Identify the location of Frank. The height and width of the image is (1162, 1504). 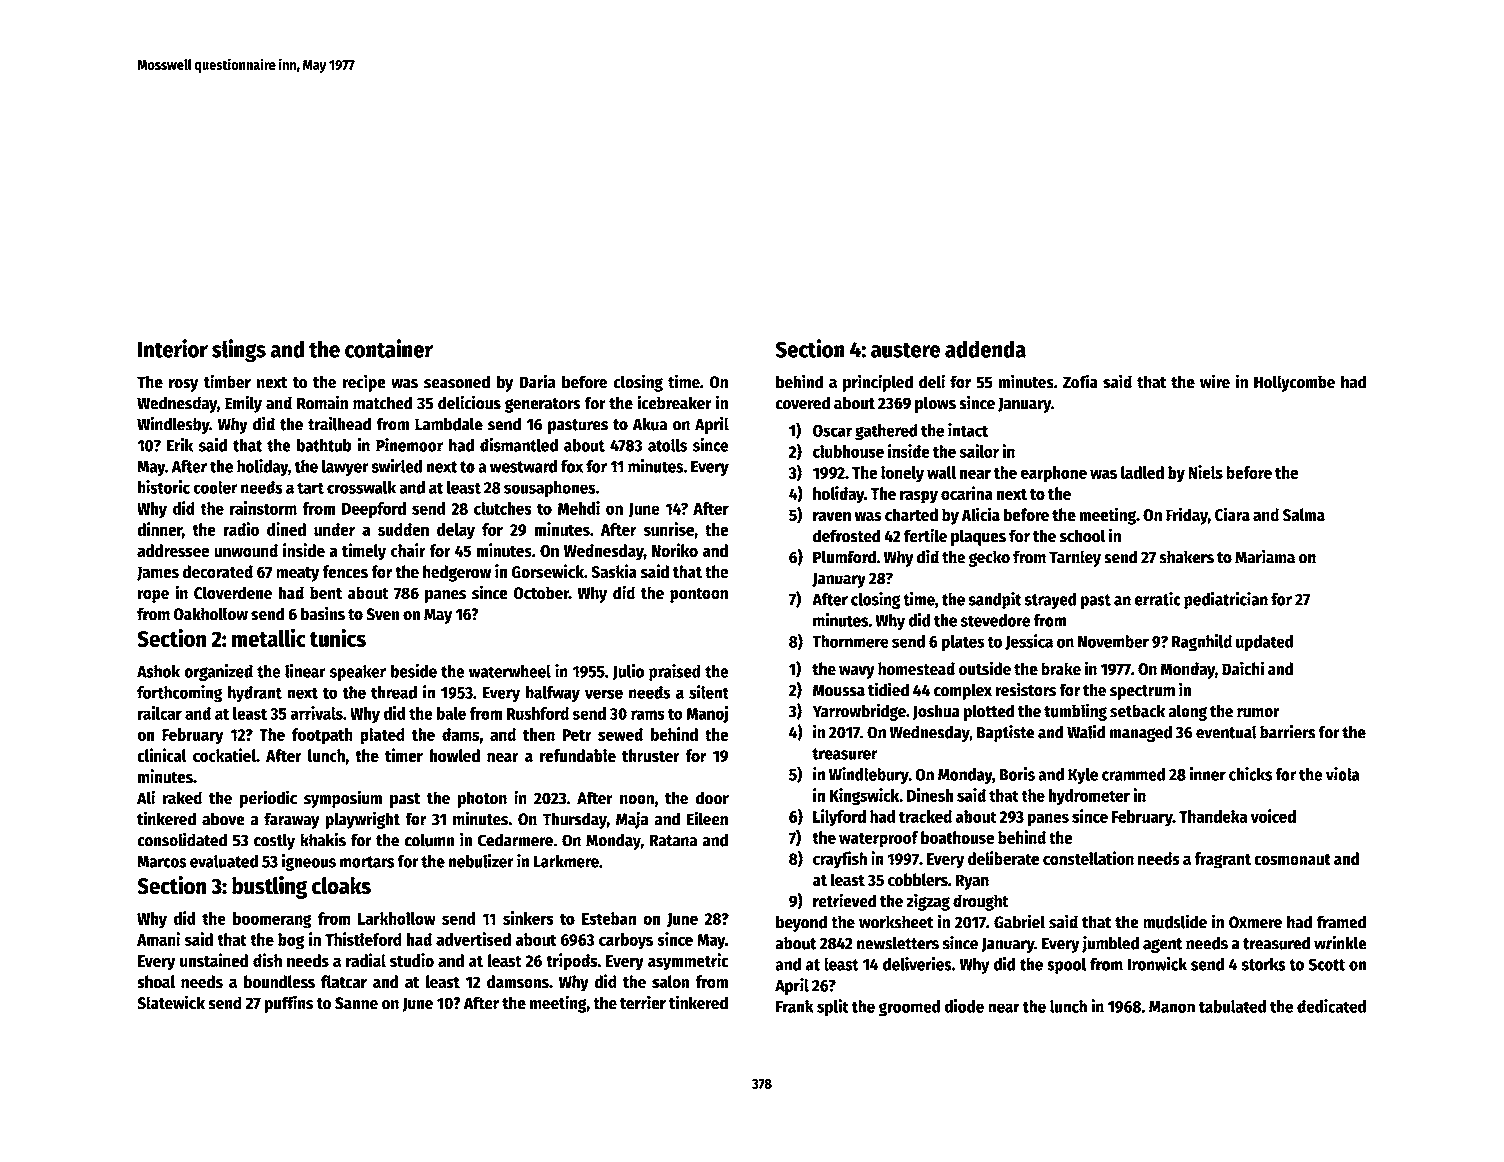
(794, 1006).
